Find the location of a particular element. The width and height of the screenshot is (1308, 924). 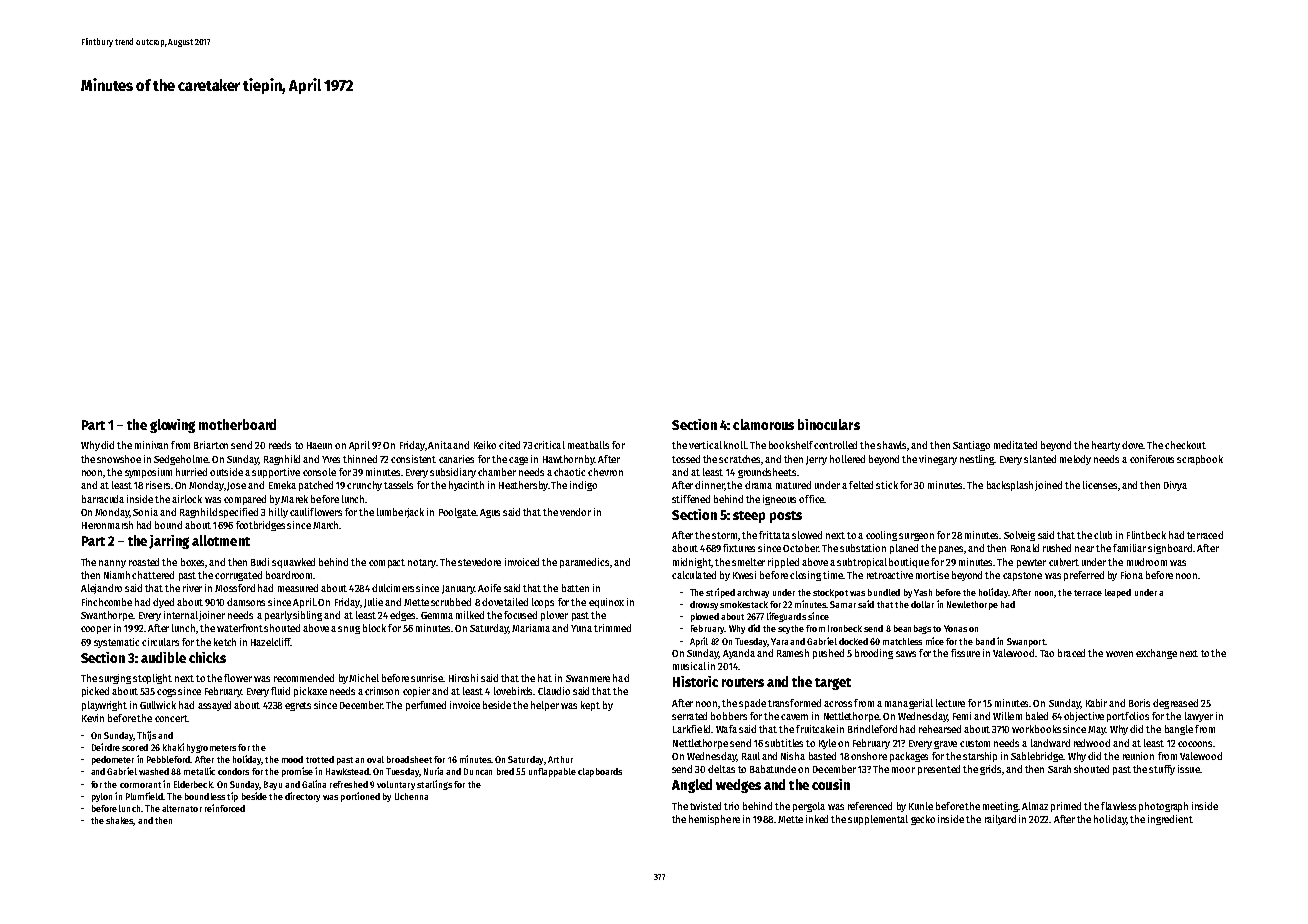

promise is located at coordinates (297, 772).
